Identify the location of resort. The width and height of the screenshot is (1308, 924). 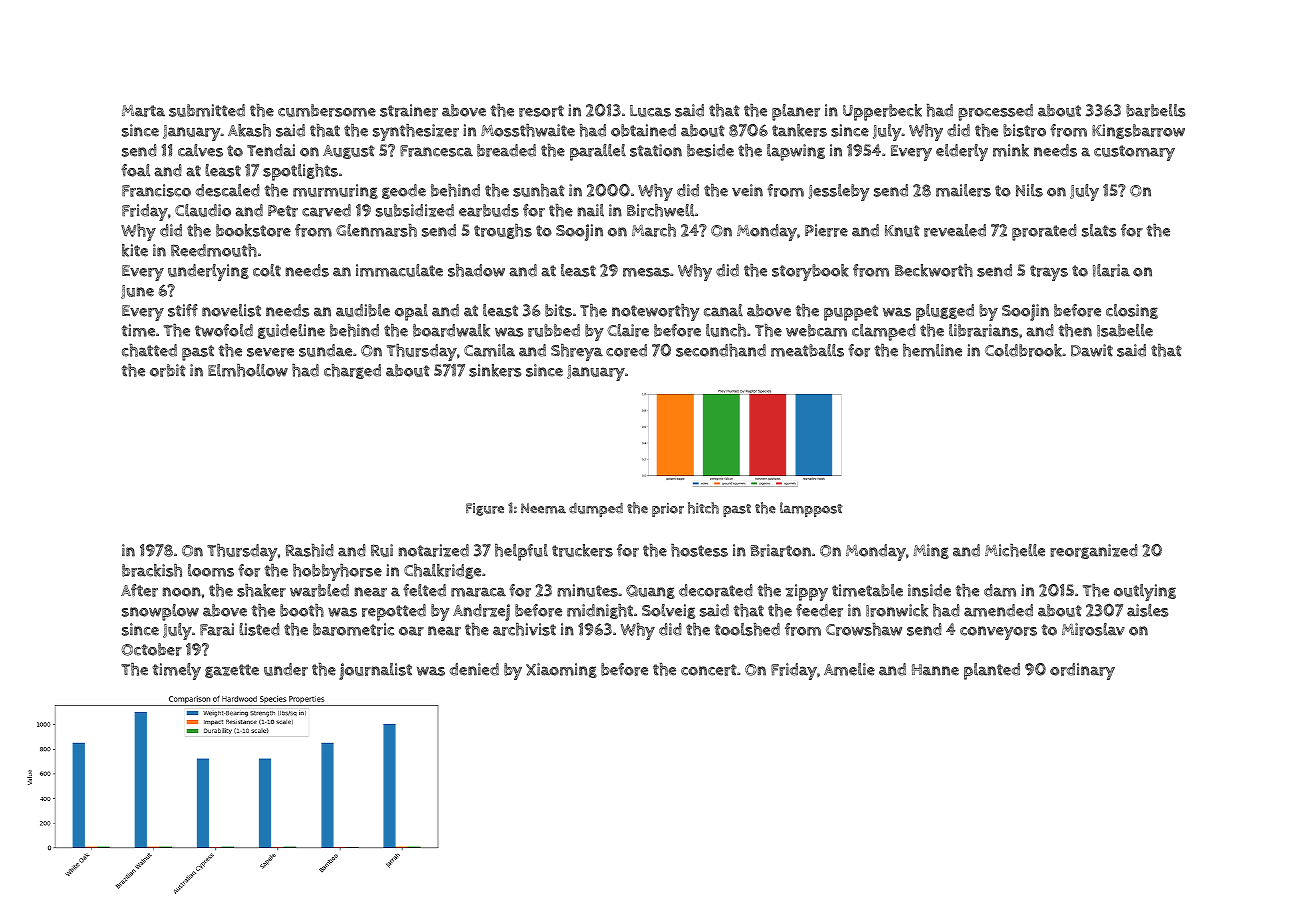
(541, 111).
